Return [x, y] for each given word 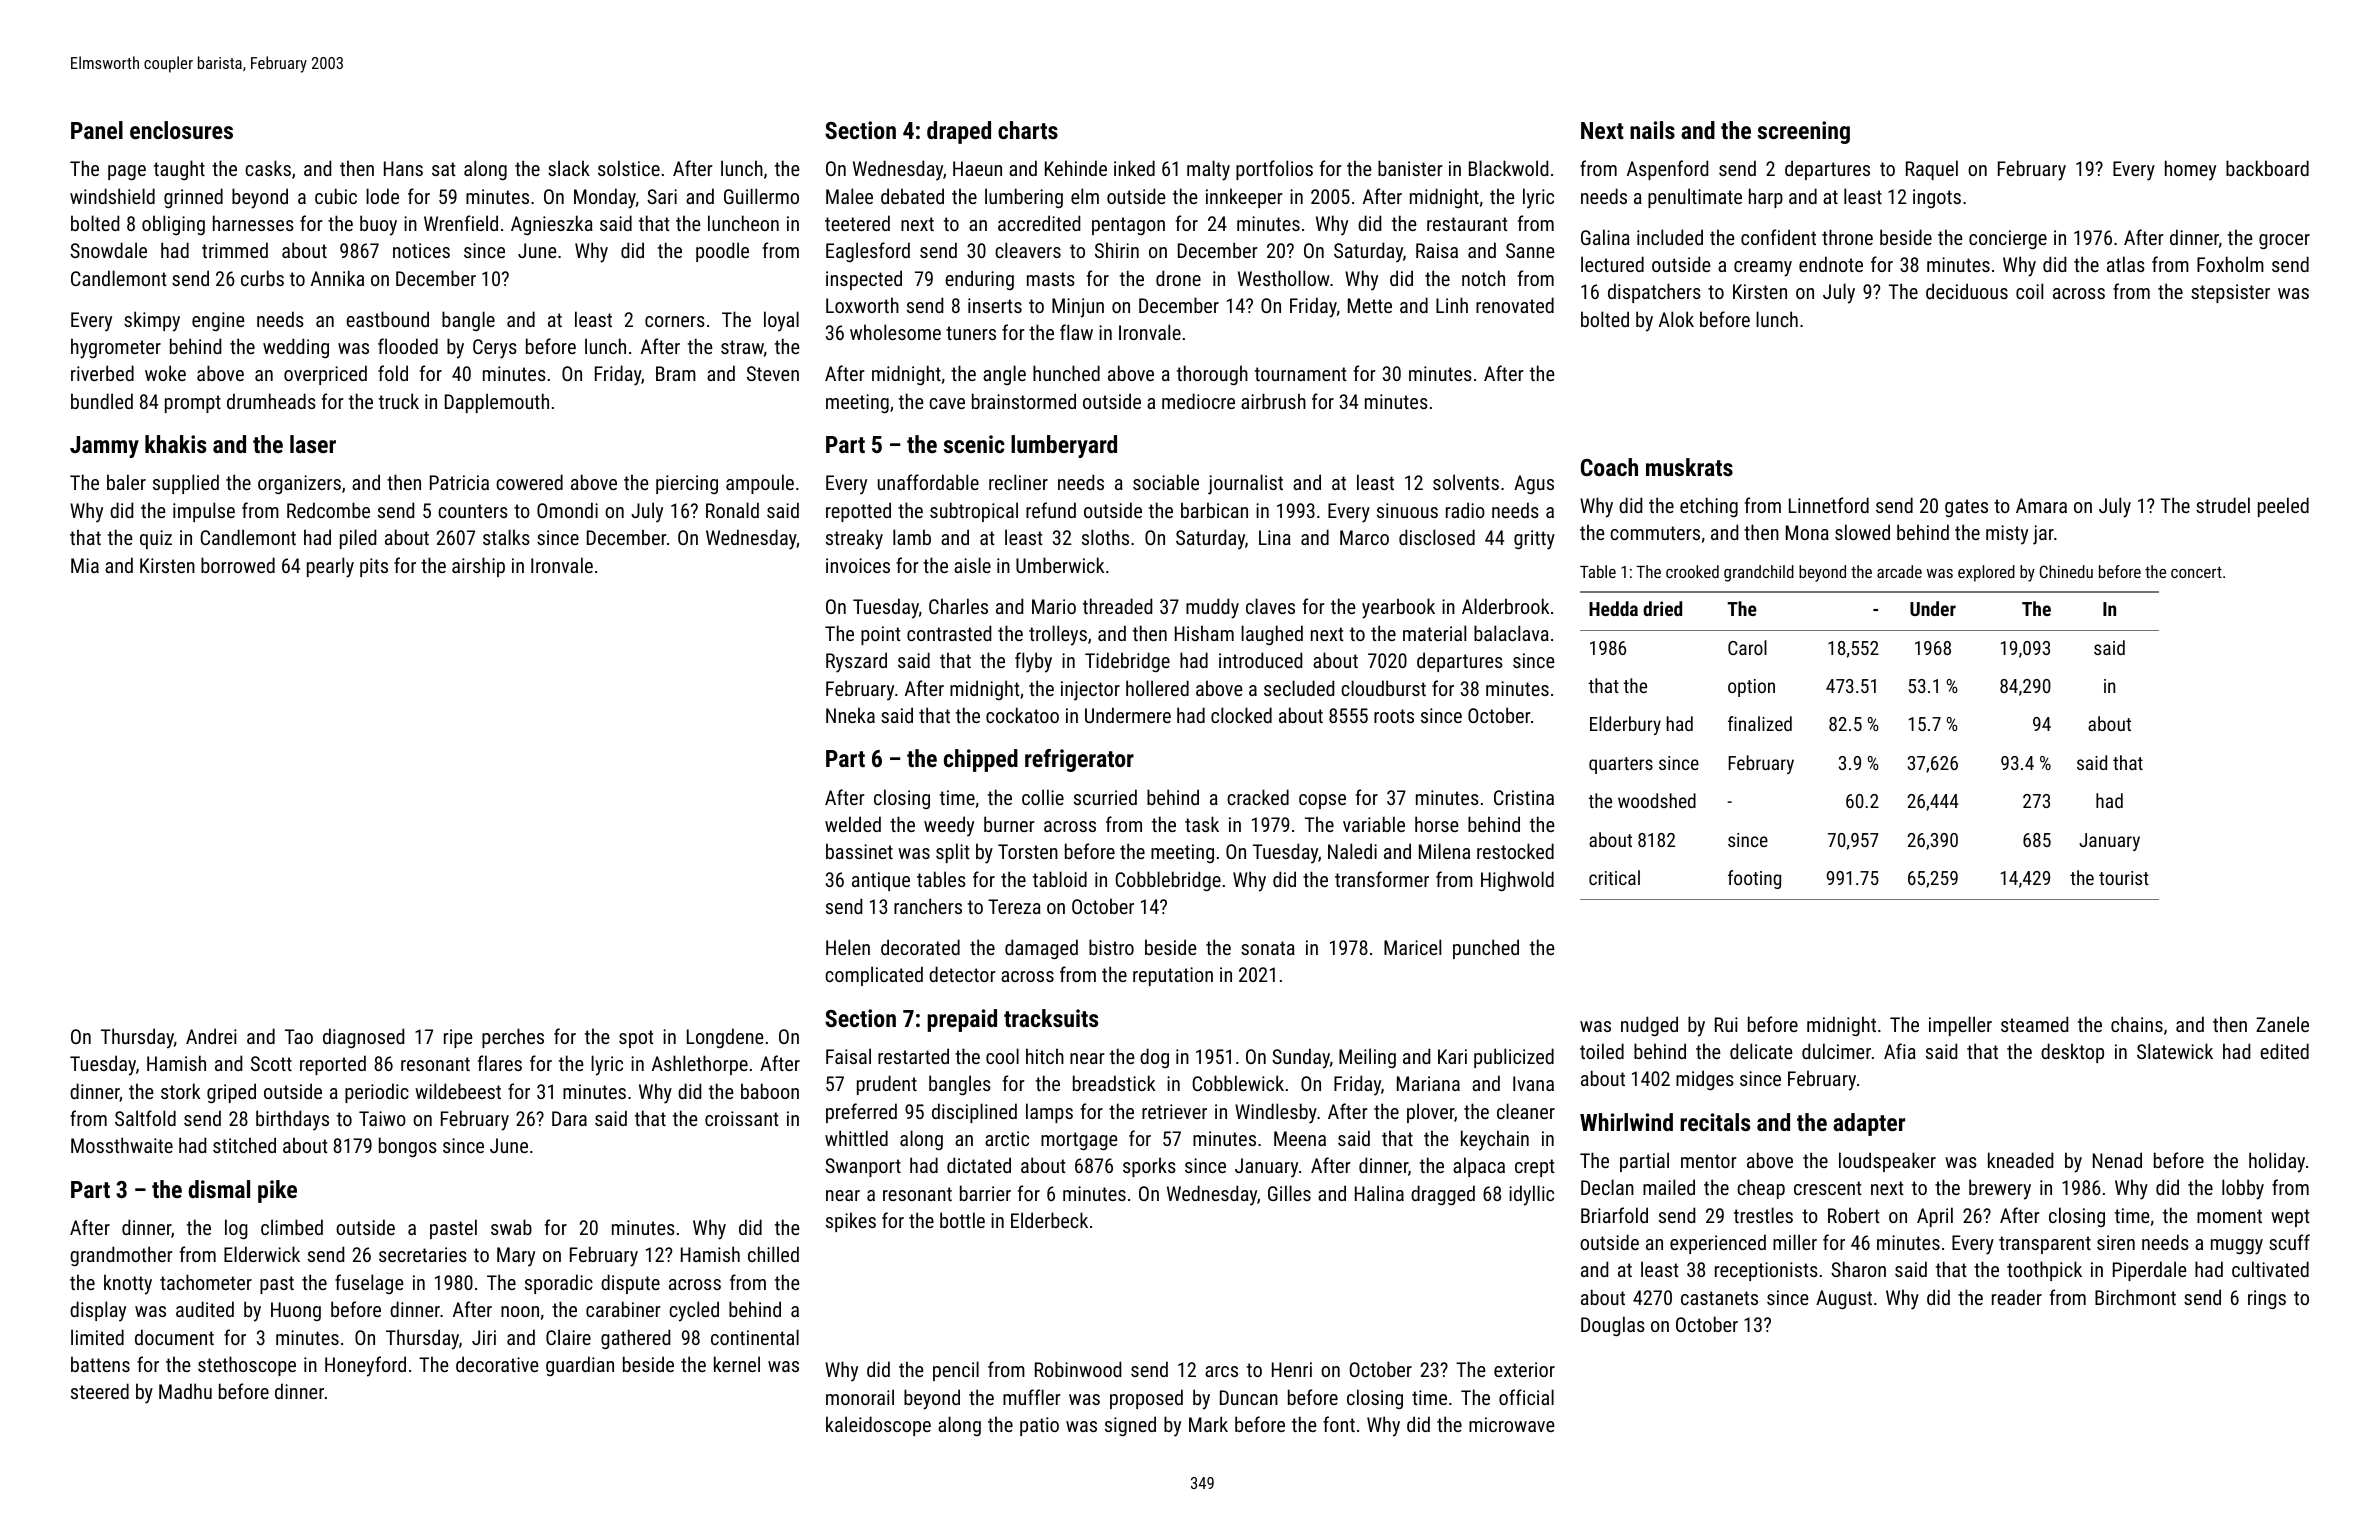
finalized [1760, 723]
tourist [2124, 878]
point [881, 635]
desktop [2072, 1053]
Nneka [850, 715]
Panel [97, 130]
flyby [1033, 662]
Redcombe [328, 510]
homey [2190, 170]
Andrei [211, 1036]
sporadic [559, 1284]
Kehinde [1076, 168]
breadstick [1114, 1083]
